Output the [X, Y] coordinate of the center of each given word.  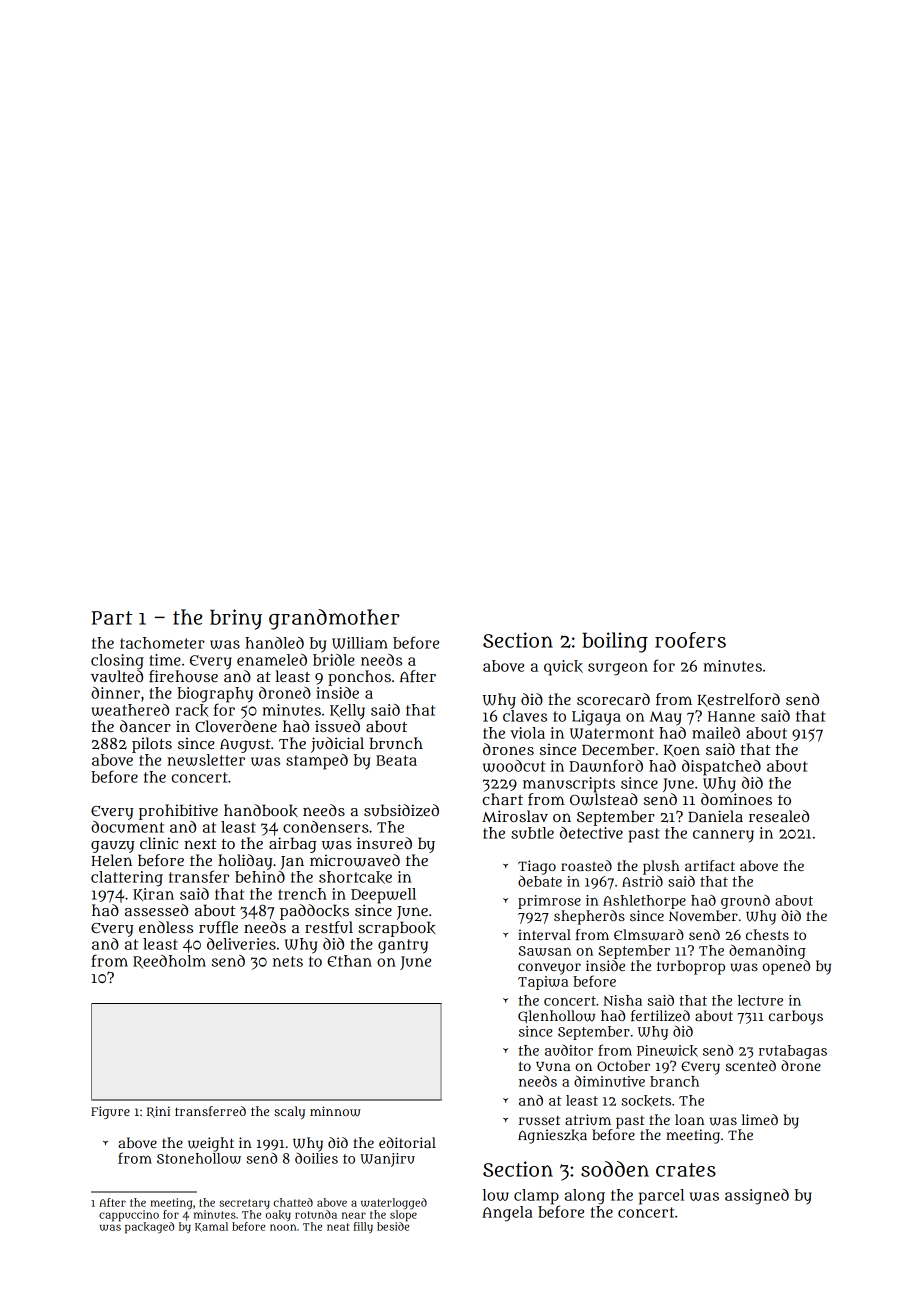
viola [527, 733]
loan [690, 1119]
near [354, 1215]
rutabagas [793, 1052]
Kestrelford [738, 700]
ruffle [218, 927]
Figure [110, 1112]
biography [215, 695]
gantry [403, 946]
